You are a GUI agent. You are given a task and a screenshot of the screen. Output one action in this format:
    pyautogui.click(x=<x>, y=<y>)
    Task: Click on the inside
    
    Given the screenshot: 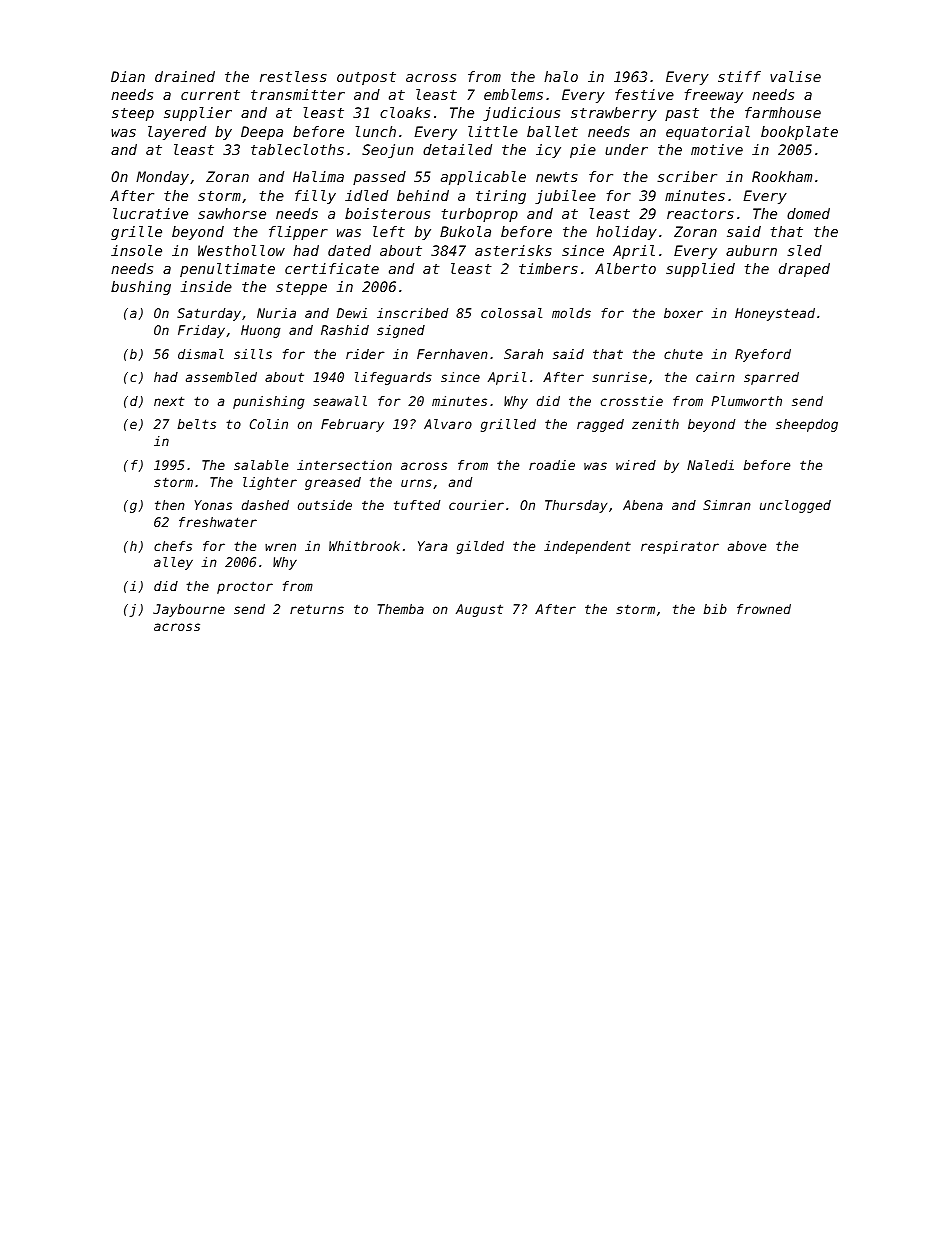 What is the action you would take?
    pyautogui.click(x=206, y=286)
